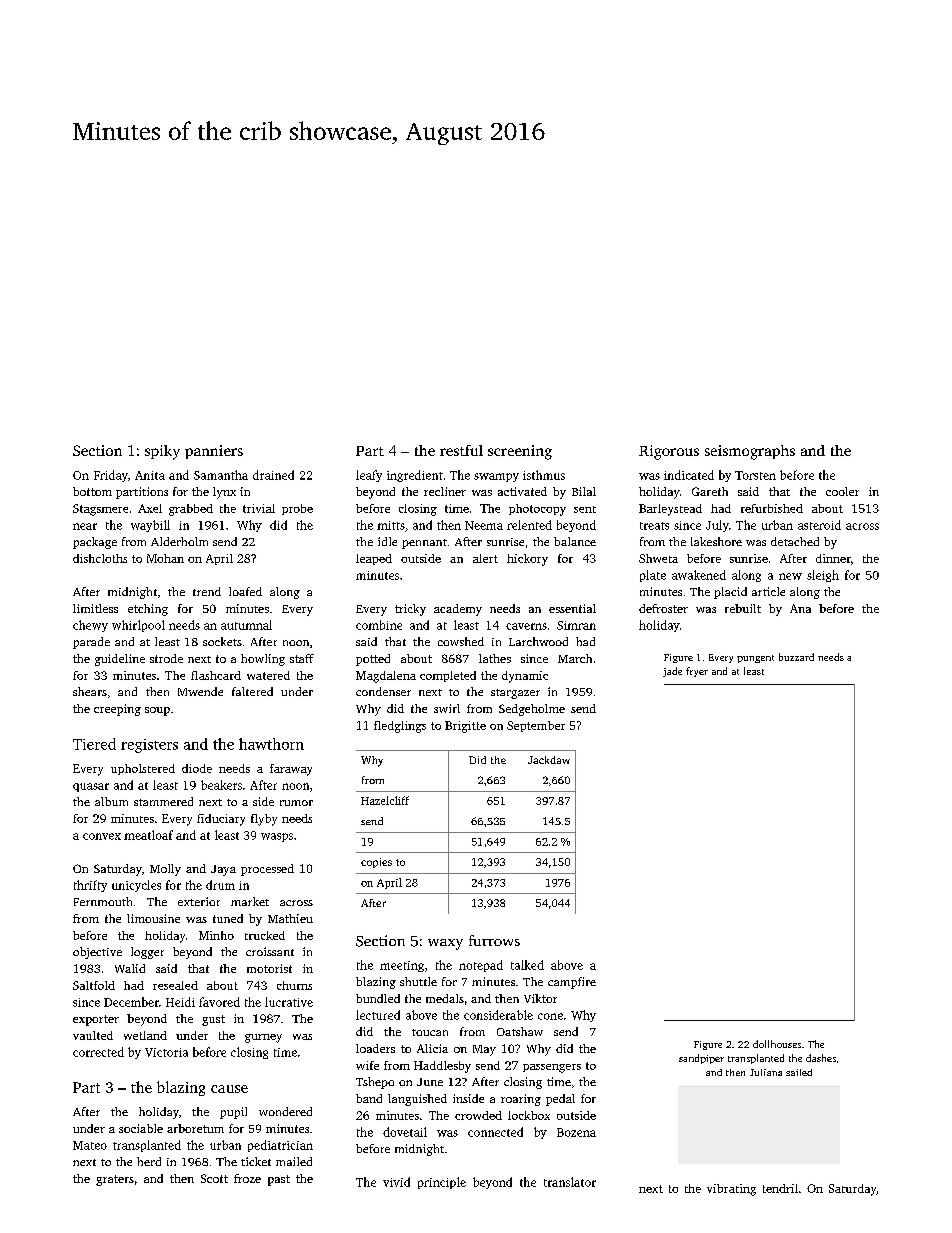 The image size is (952, 1233). What do you see at coordinates (415, 476) in the image?
I see `ingredient` at bounding box center [415, 476].
